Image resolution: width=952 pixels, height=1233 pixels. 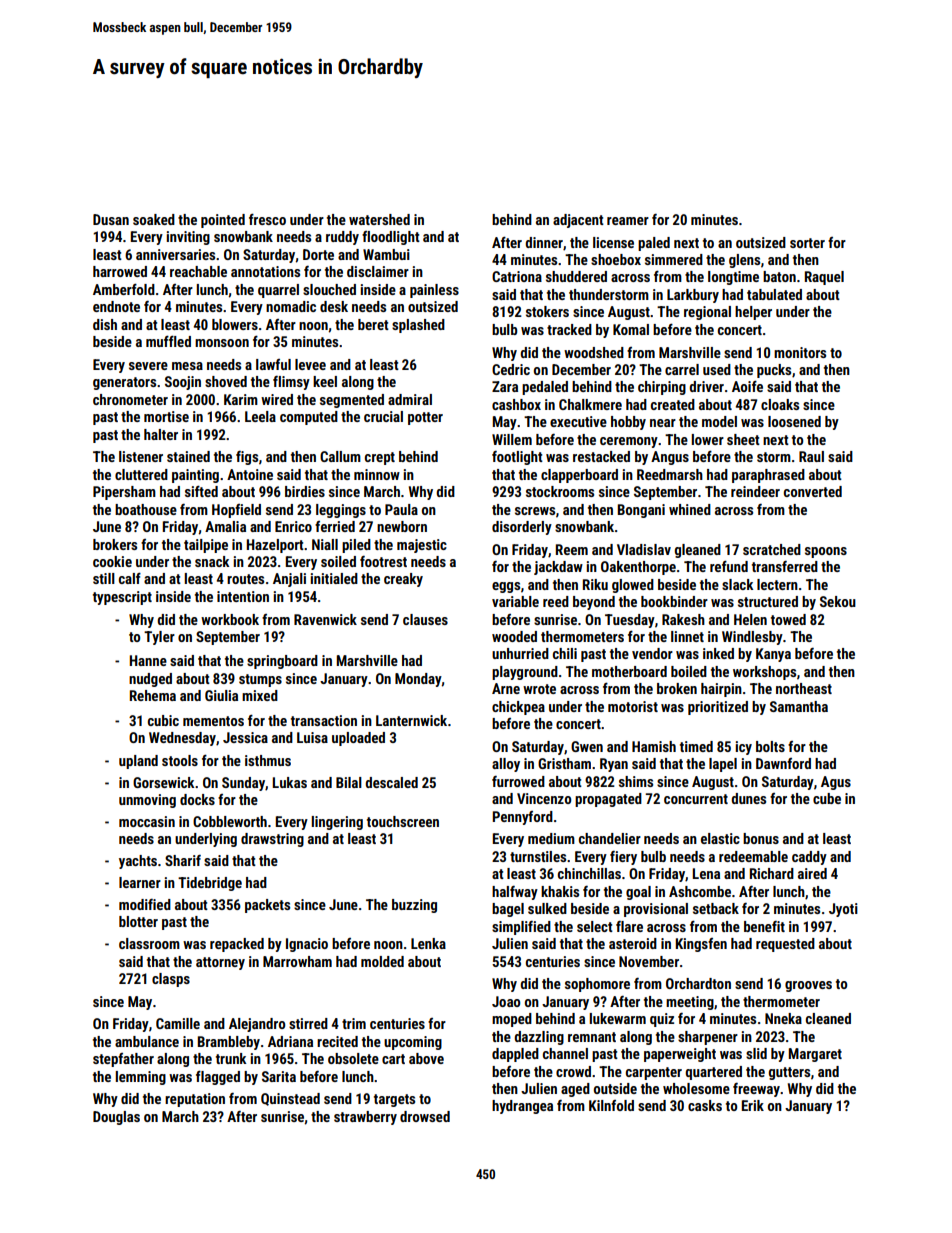 What do you see at coordinates (719, 421) in the document?
I see `model` at bounding box center [719, 421].
